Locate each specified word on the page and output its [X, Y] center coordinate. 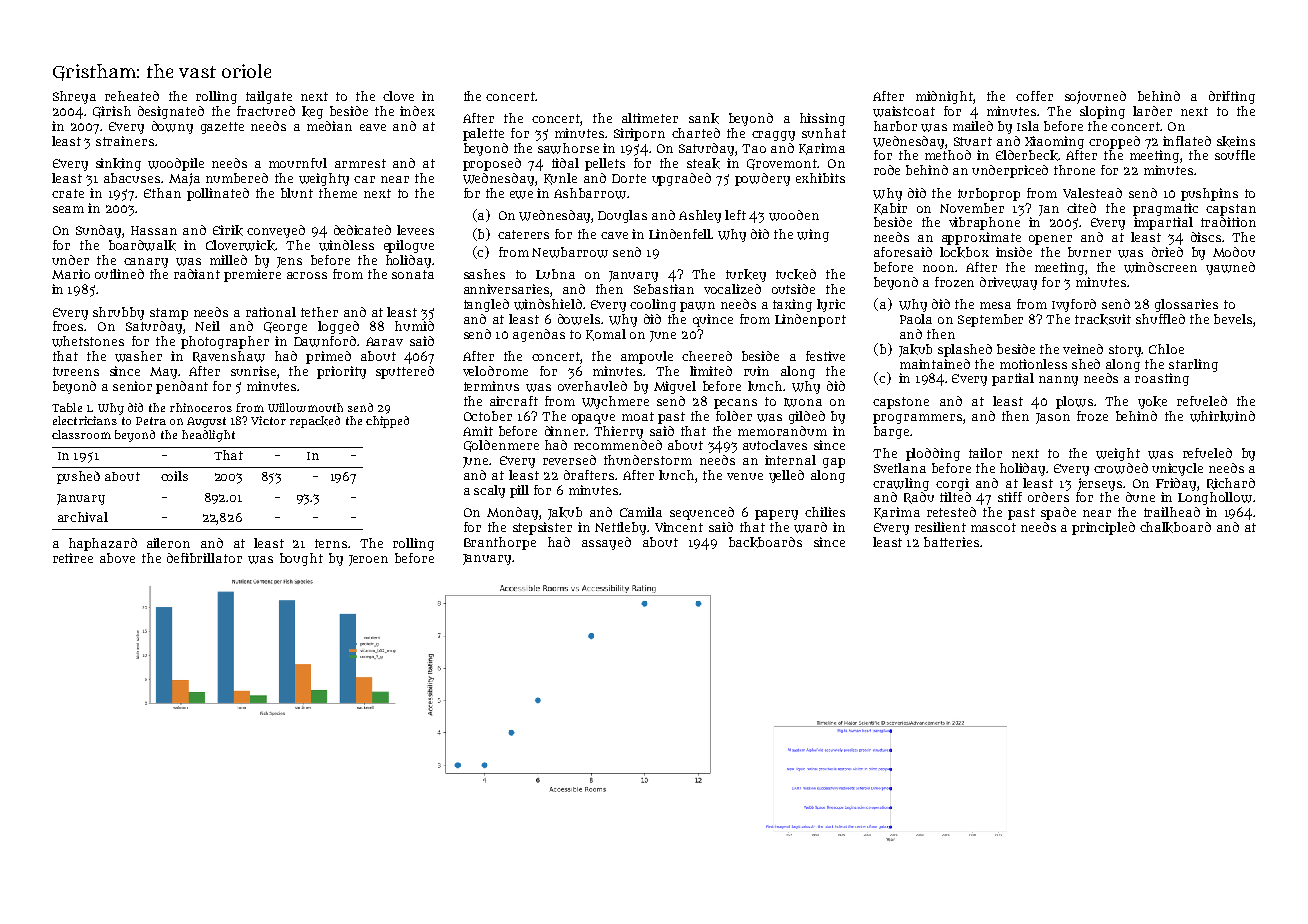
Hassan [154, 230]
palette [483, 134]
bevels [1233, 319]
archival [83, 517]
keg [312, 112]
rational [271, 312]
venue [745, 476]
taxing [792, 305]
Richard [1231, 484]
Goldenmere [501, 446]
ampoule [647, 357]
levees [415, 230]
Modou [1234, 252]
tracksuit [1103, 319]
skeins [1236, 141]
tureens [76, 371]
